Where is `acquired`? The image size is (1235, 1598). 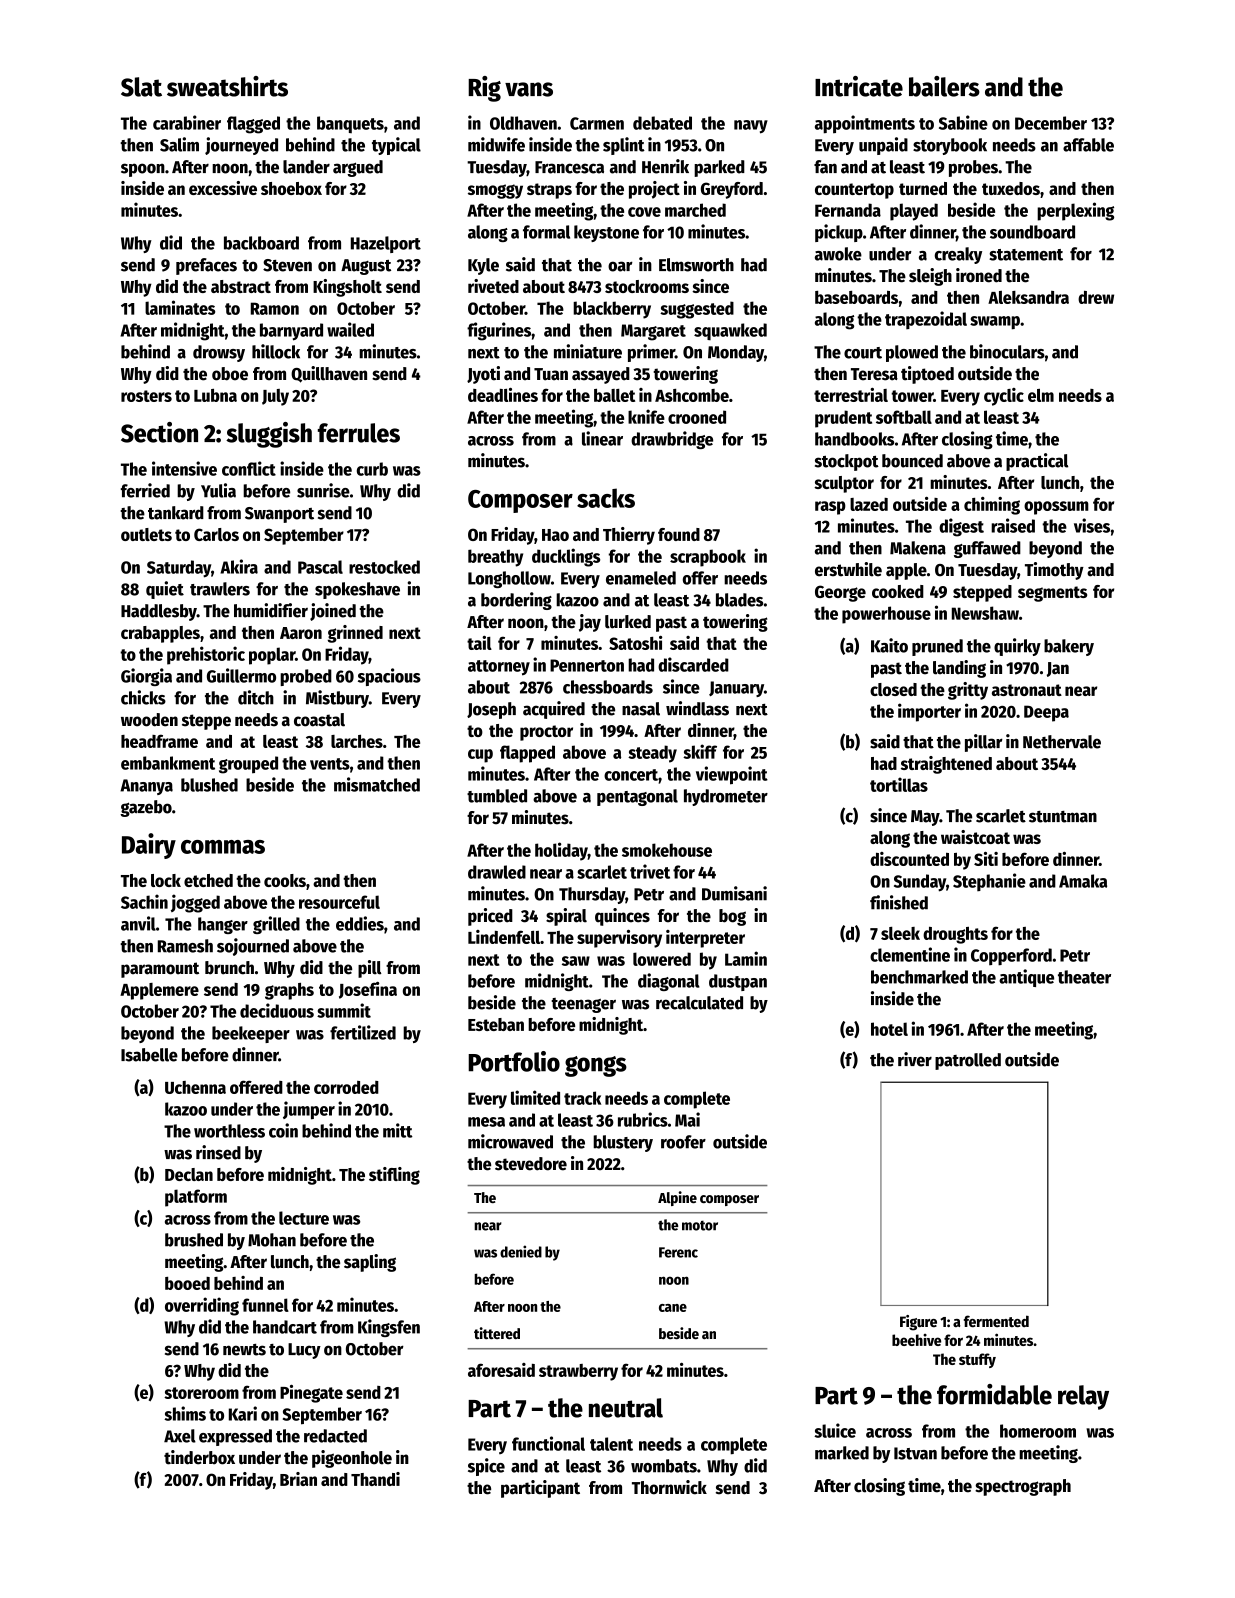 acquired is located at coordinates (554, 710).
